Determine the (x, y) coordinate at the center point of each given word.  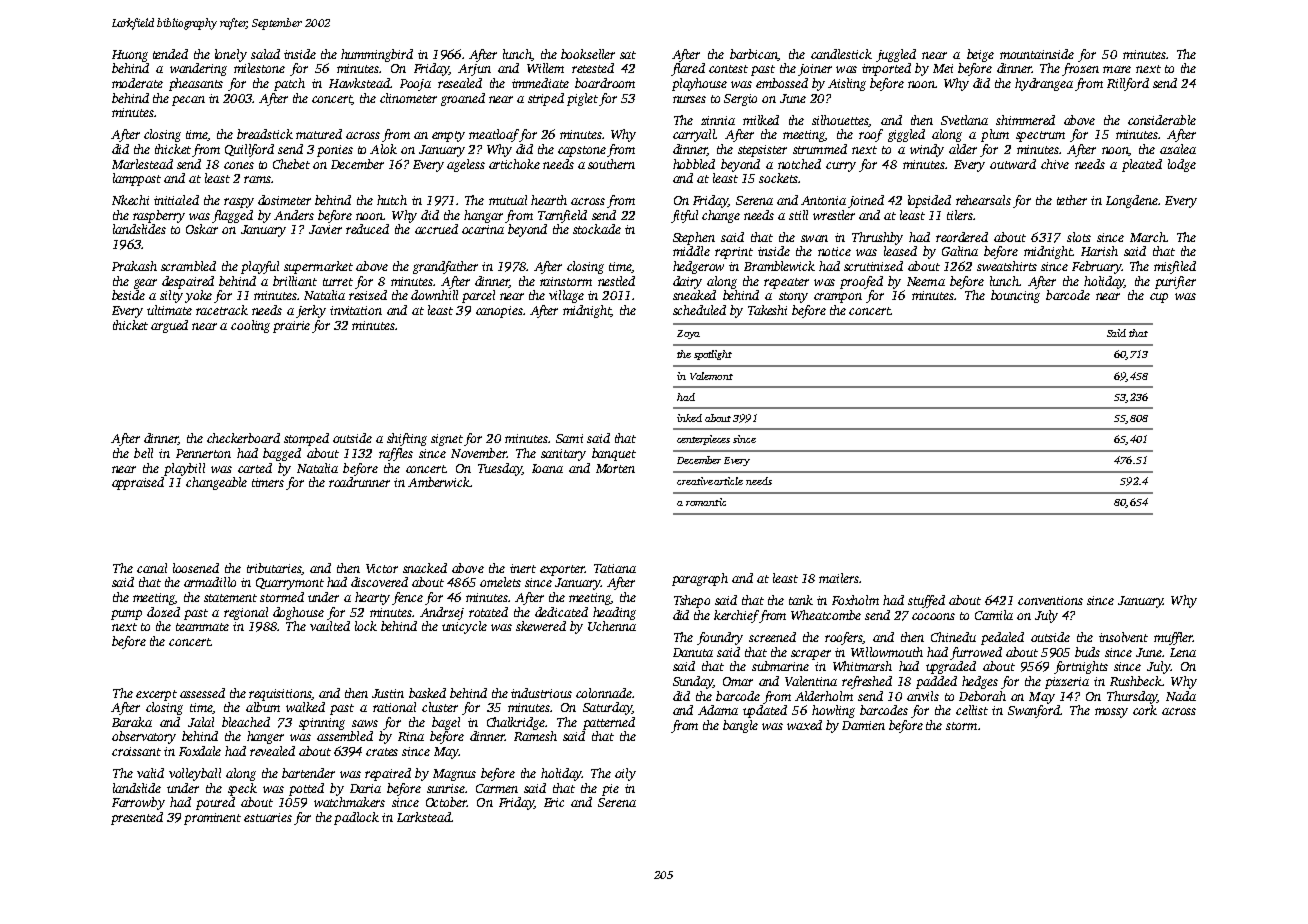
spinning (322, 724)
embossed (782, 83)
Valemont (711, 376)
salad (265, 54)
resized (368, 295)
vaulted (330, 626)
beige (980, 55)
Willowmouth (887, 652)
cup (1159, 298)
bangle (740, 726)
